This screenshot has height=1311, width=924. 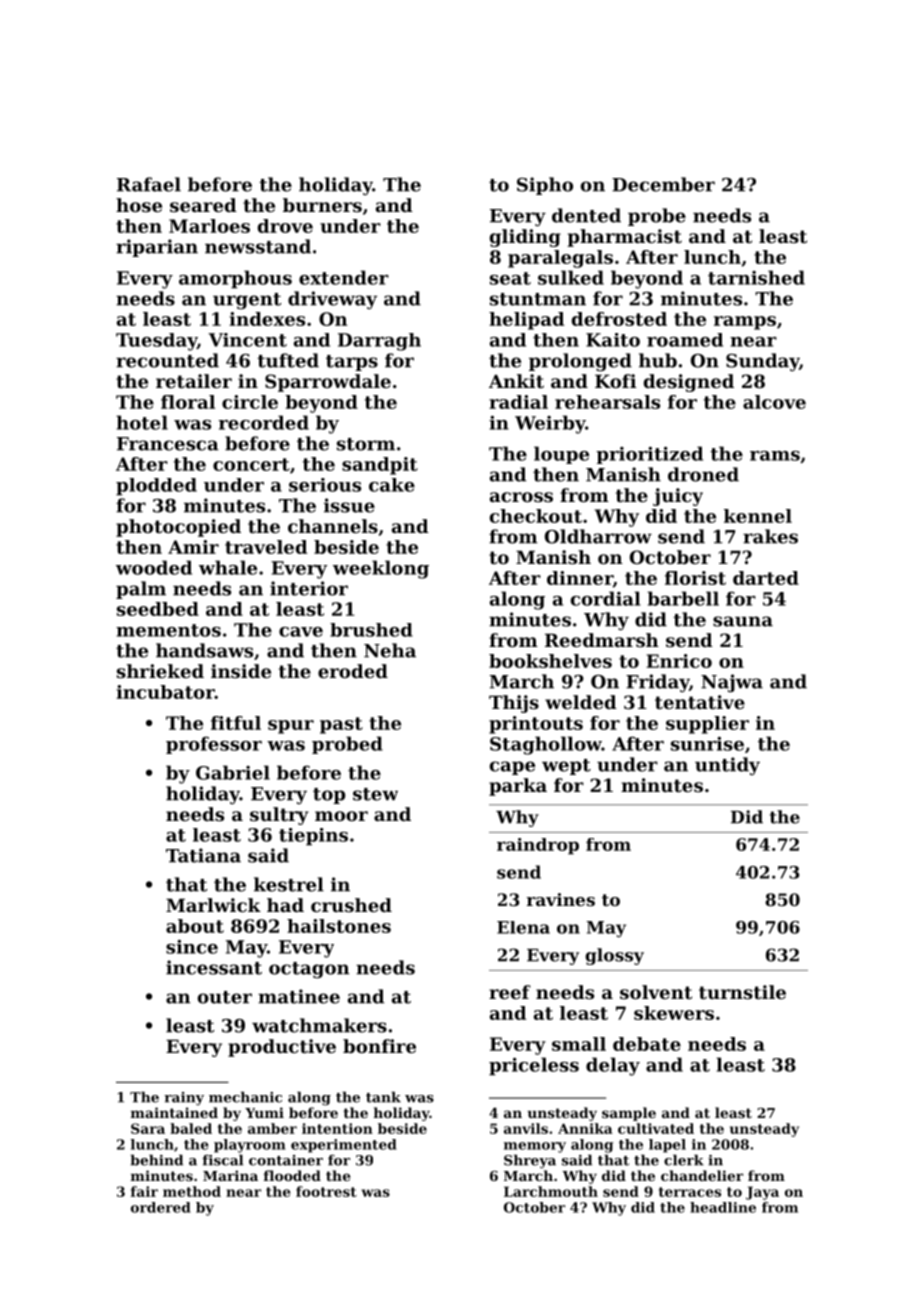 I want to click on footrest, so click(x=326, y=1191).
